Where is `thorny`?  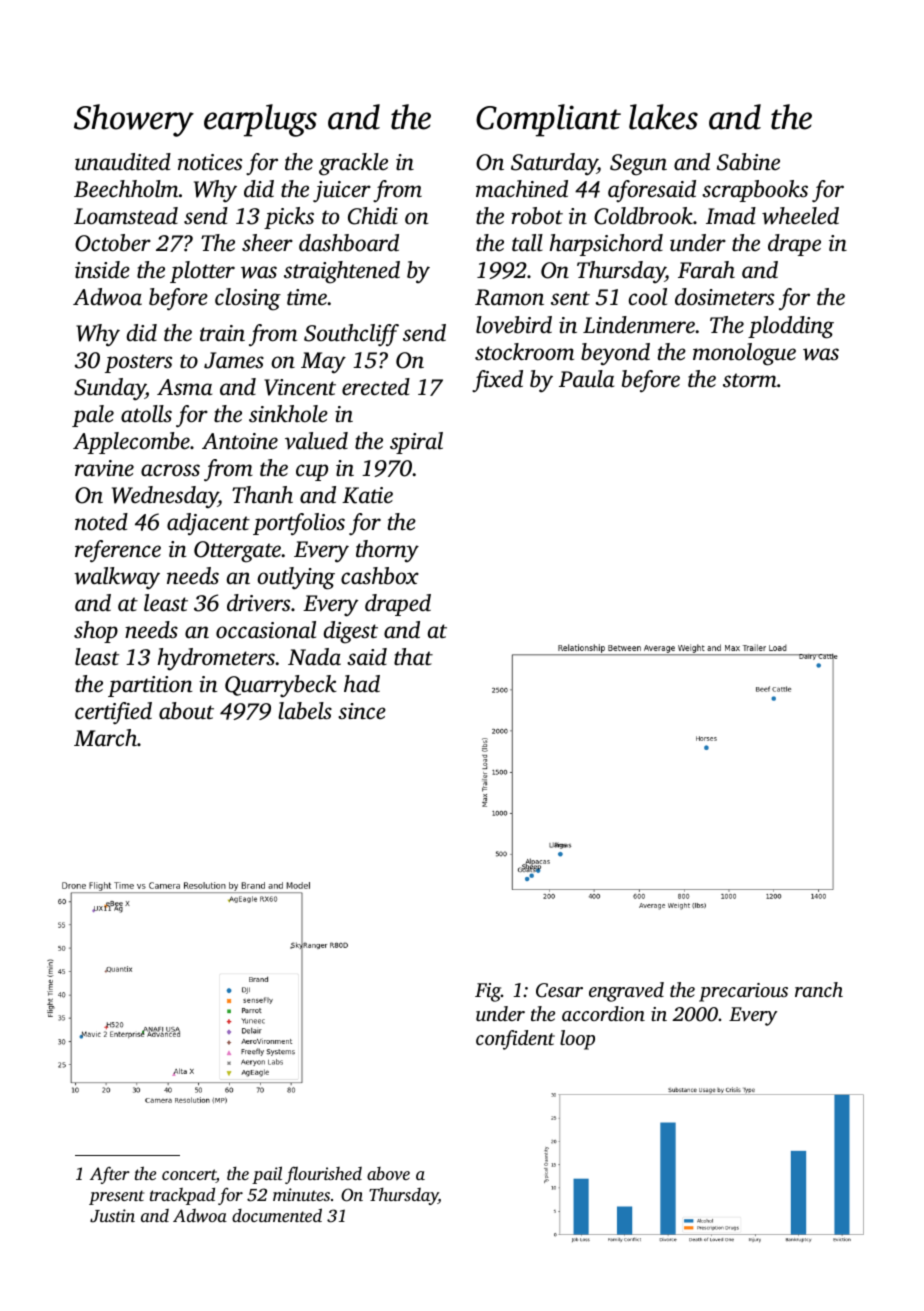
thorny is located at coordinates (387, 551).
